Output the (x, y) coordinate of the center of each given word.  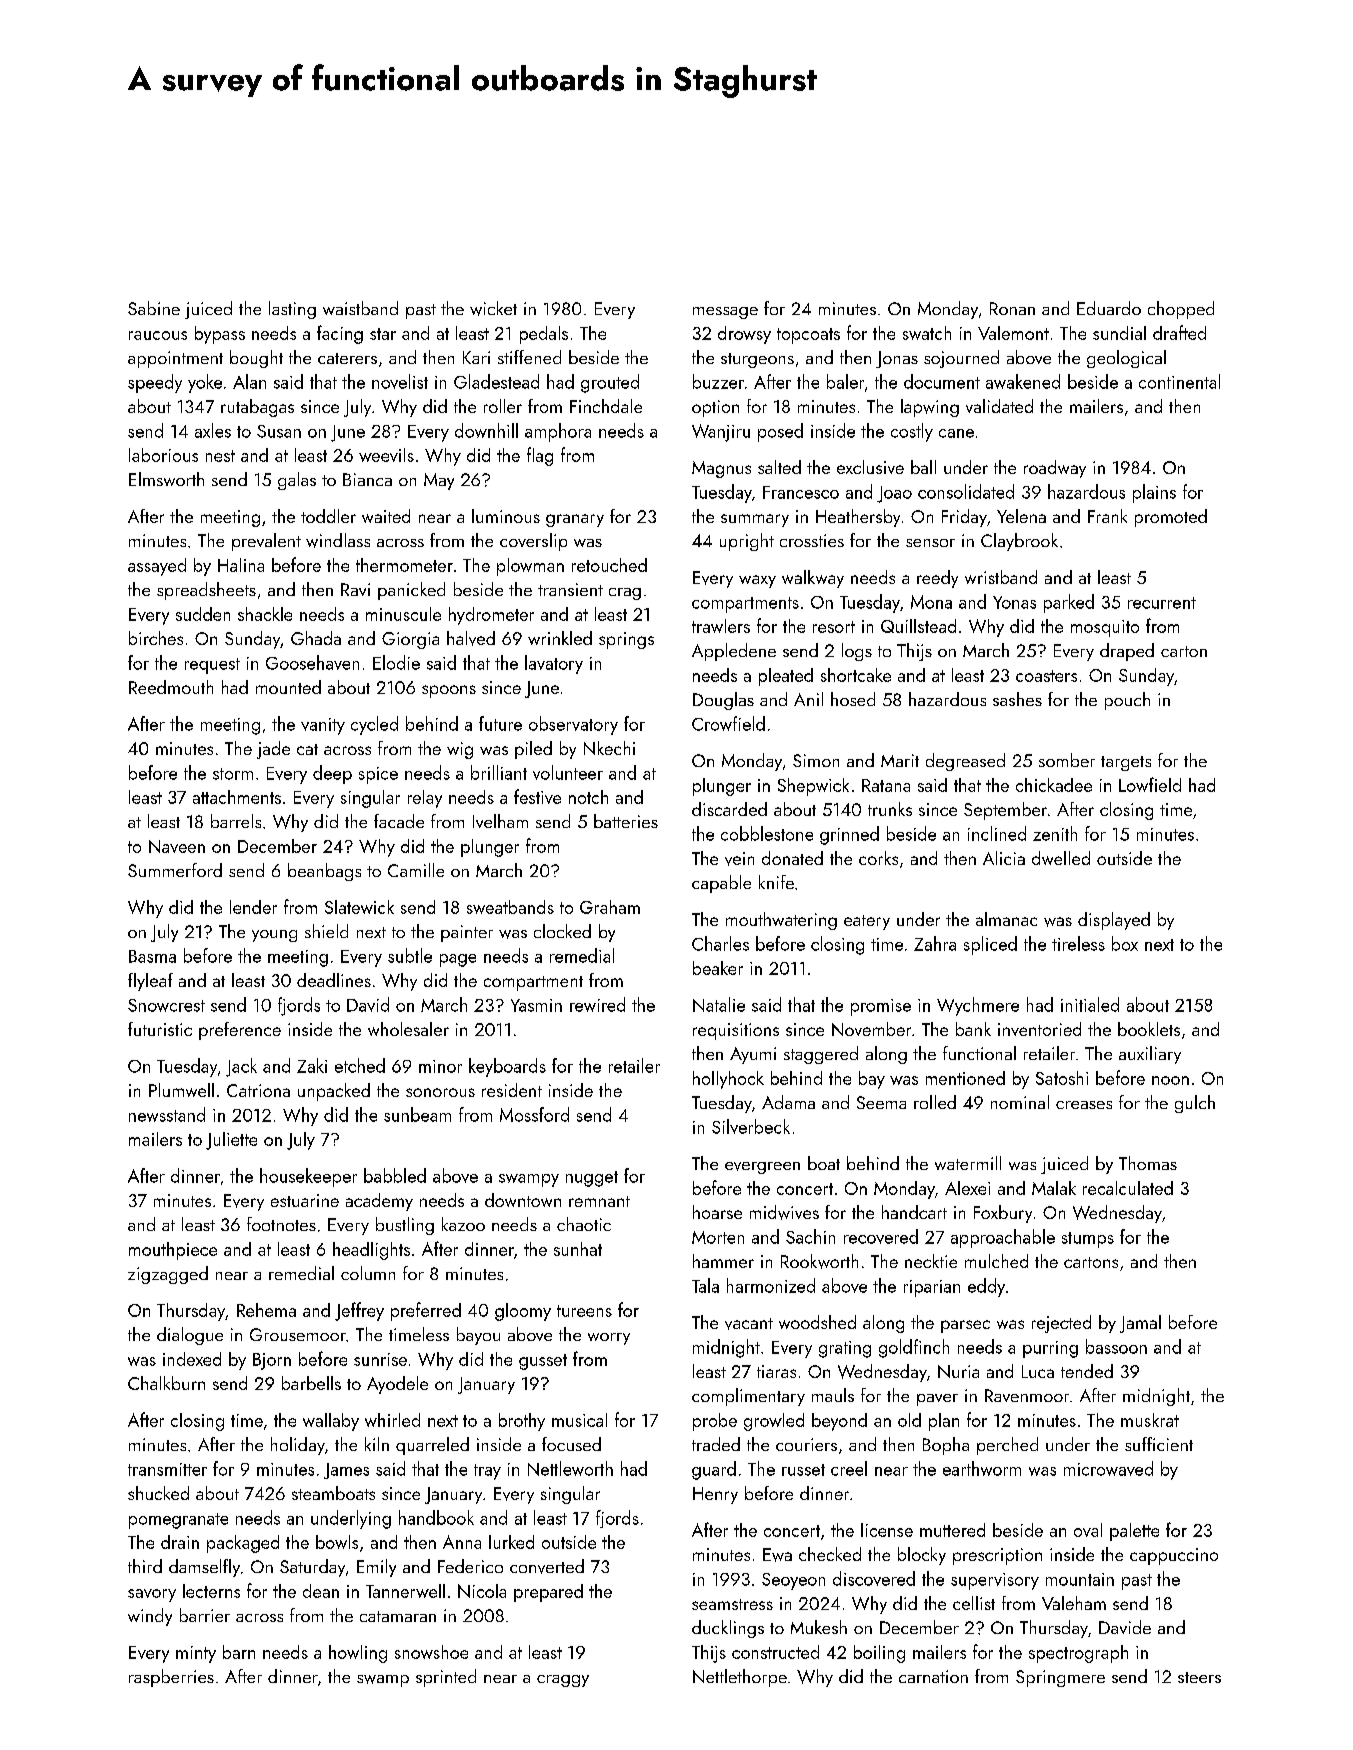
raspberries (171, 1678)
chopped (1181, 310)
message (725, 313)
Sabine (154, 308)
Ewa (777, 1555)
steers (1199, 1677)
